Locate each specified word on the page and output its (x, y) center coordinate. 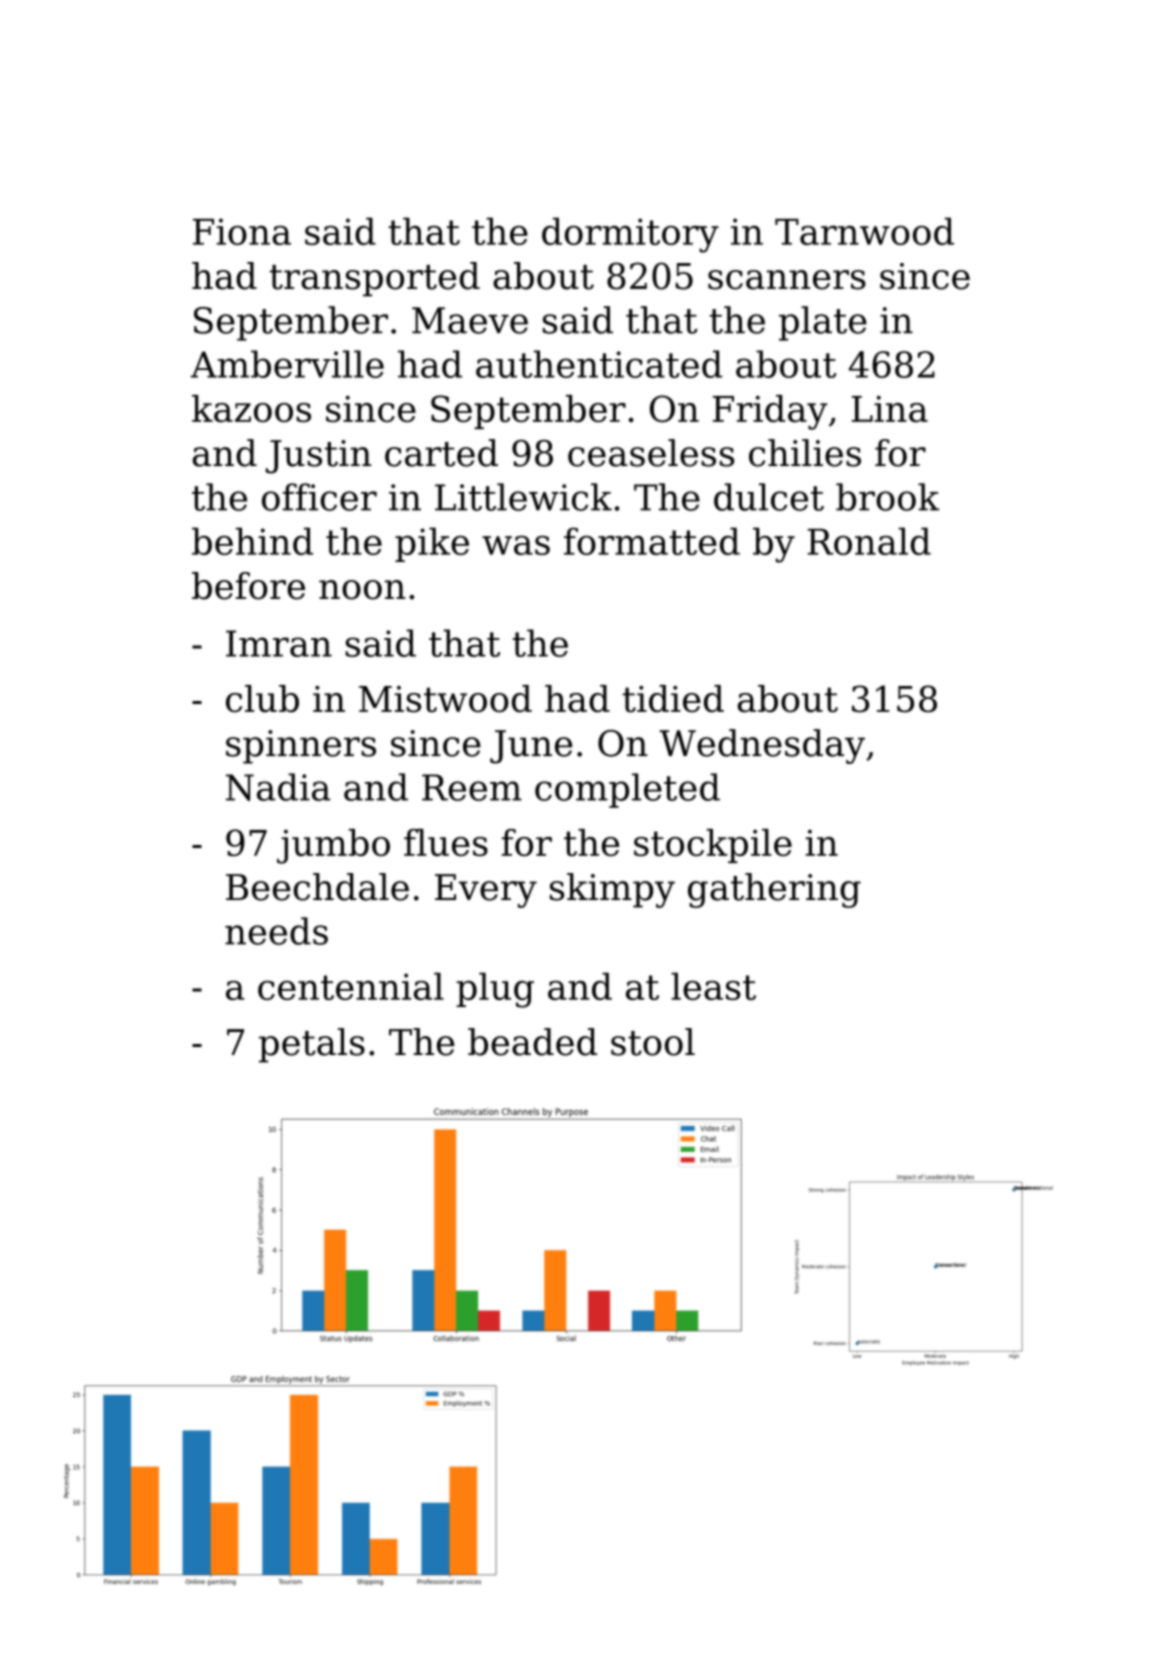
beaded (532, 1042)
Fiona (242, 231)
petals (312, 1045)
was (516, 545)
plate (823, 323)
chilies (805, 453)
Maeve (470, 320)
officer (319, 497)
